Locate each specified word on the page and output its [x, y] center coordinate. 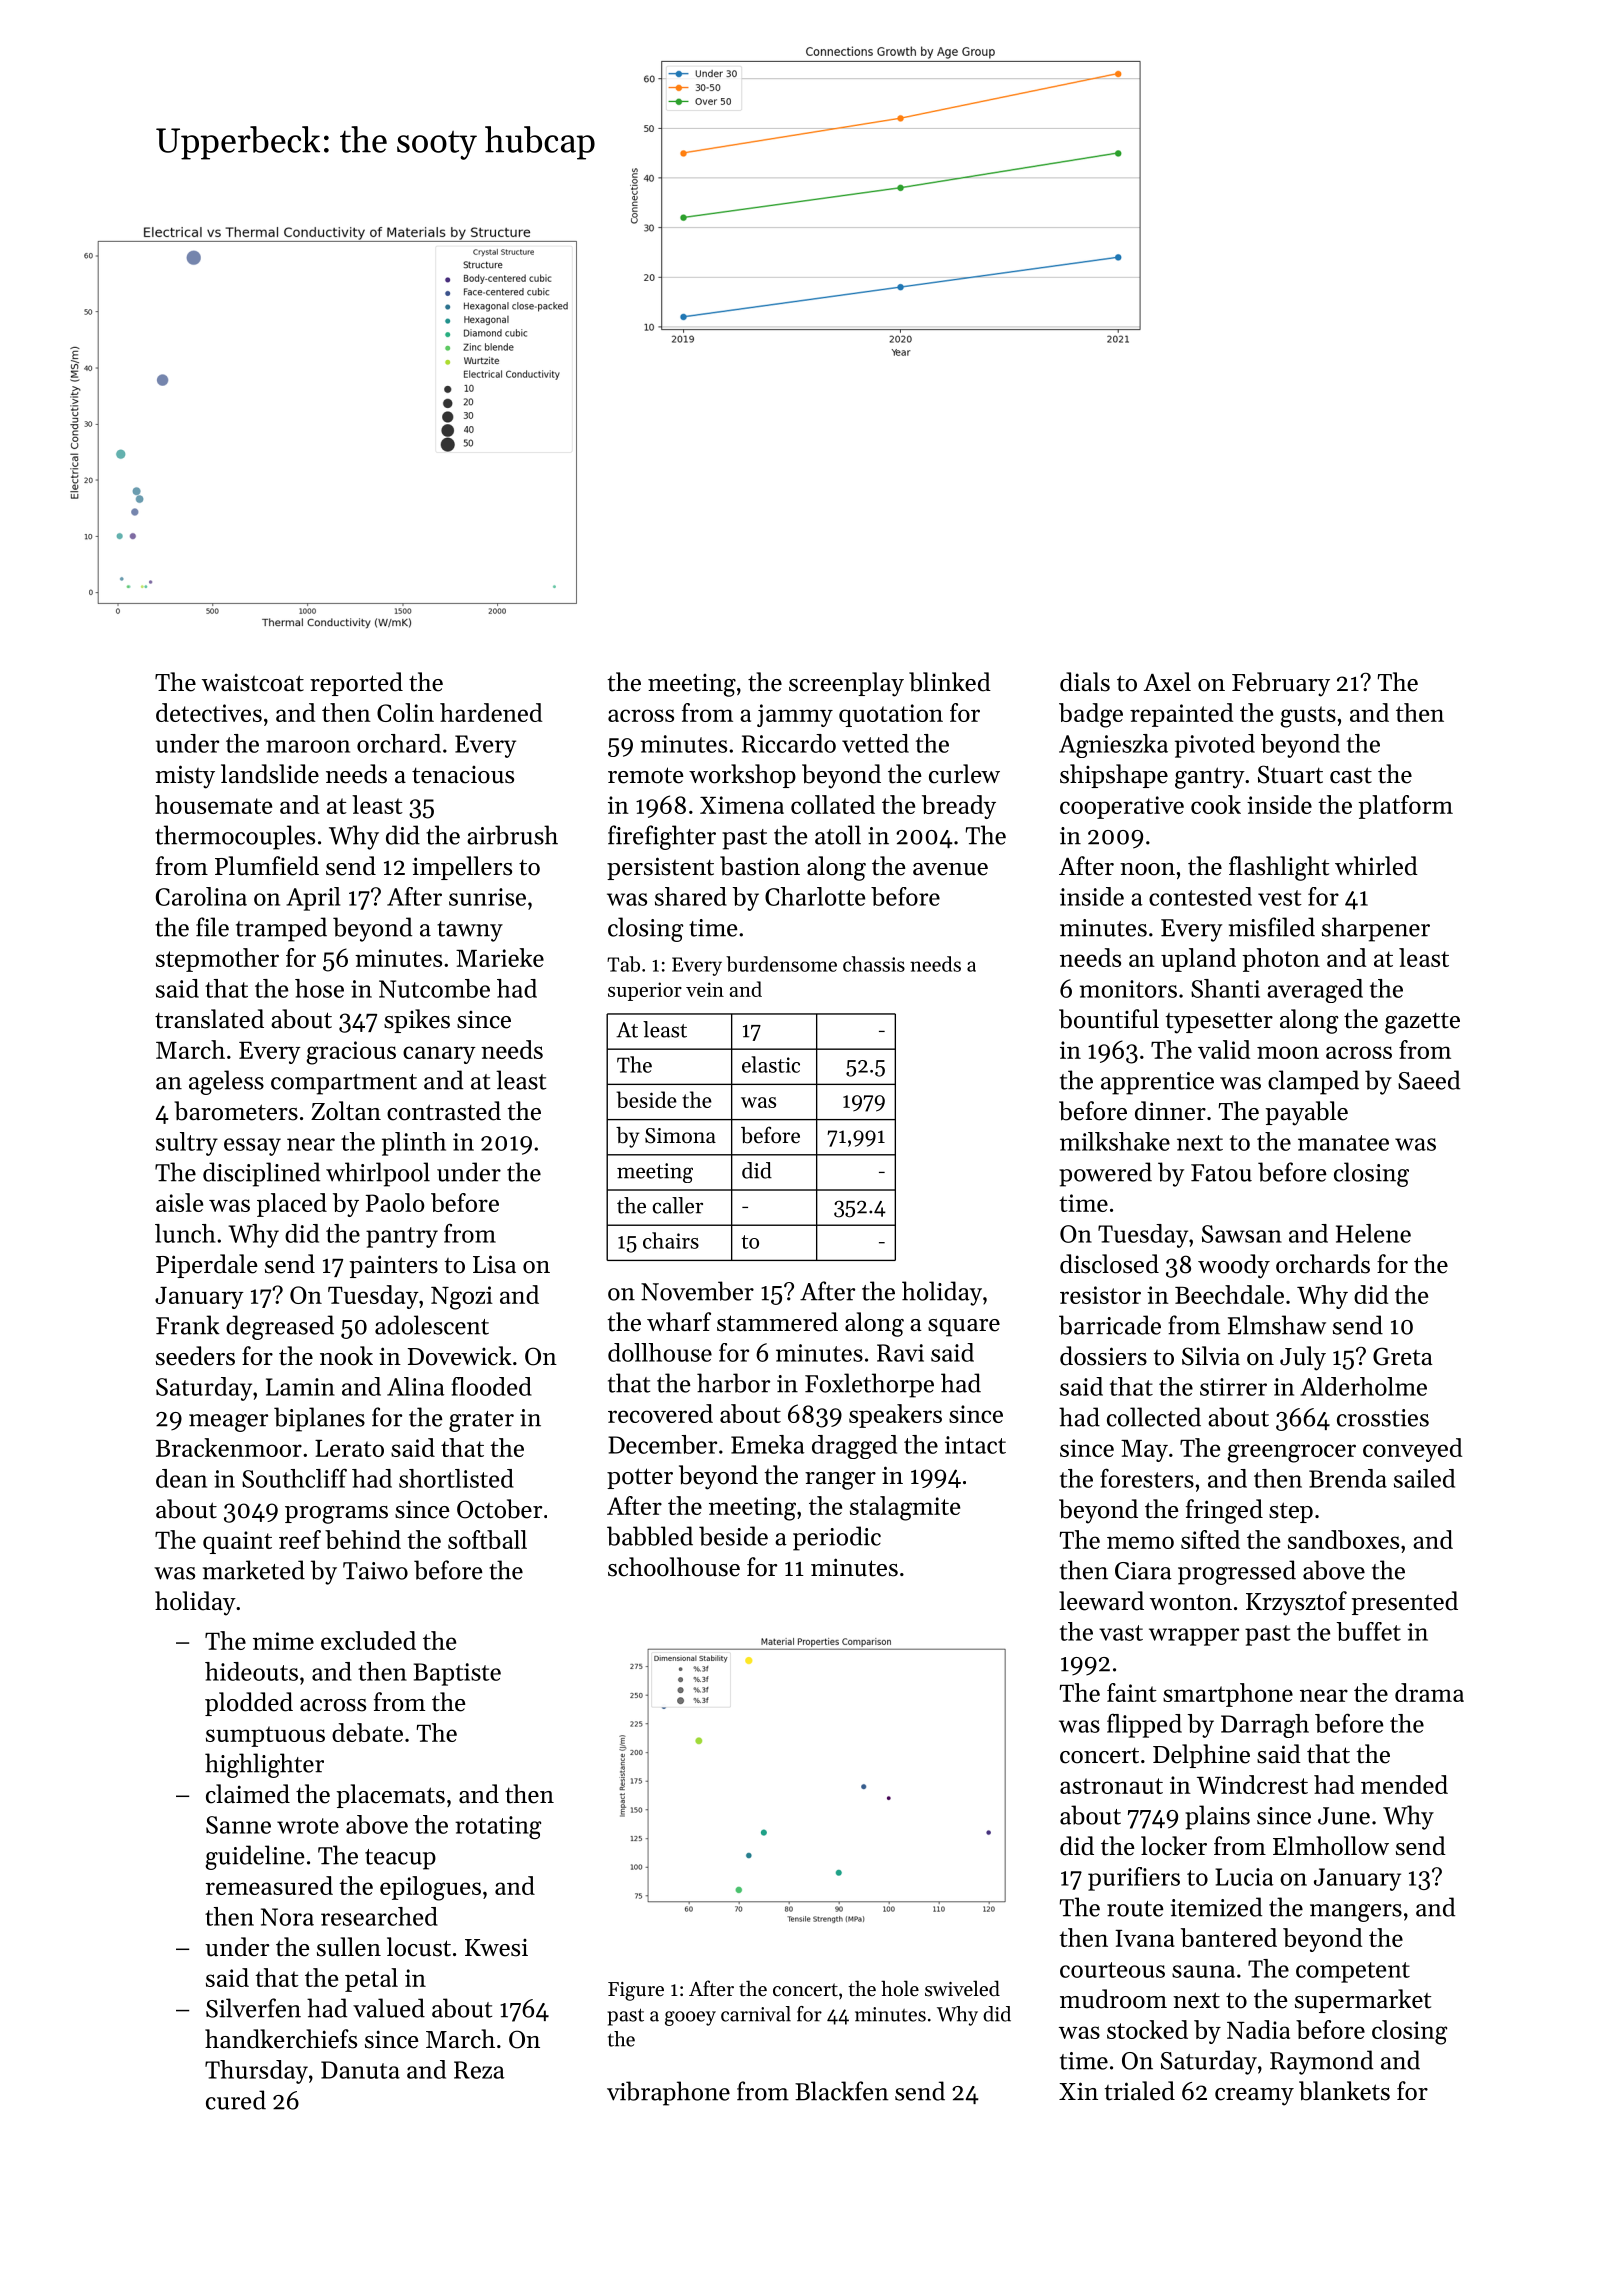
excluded [368, 1640]
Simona [680, 1136]
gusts [1308, 717]
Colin [405, 712]
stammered [777, 1322]
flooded [491, 1386]
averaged [1315, 991]
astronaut [1111, 1786]
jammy [795, 715]
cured [236, 2100]
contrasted [444, 1111]
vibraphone [668, 2093]
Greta [1402, 1356]
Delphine [1201, 1756]
